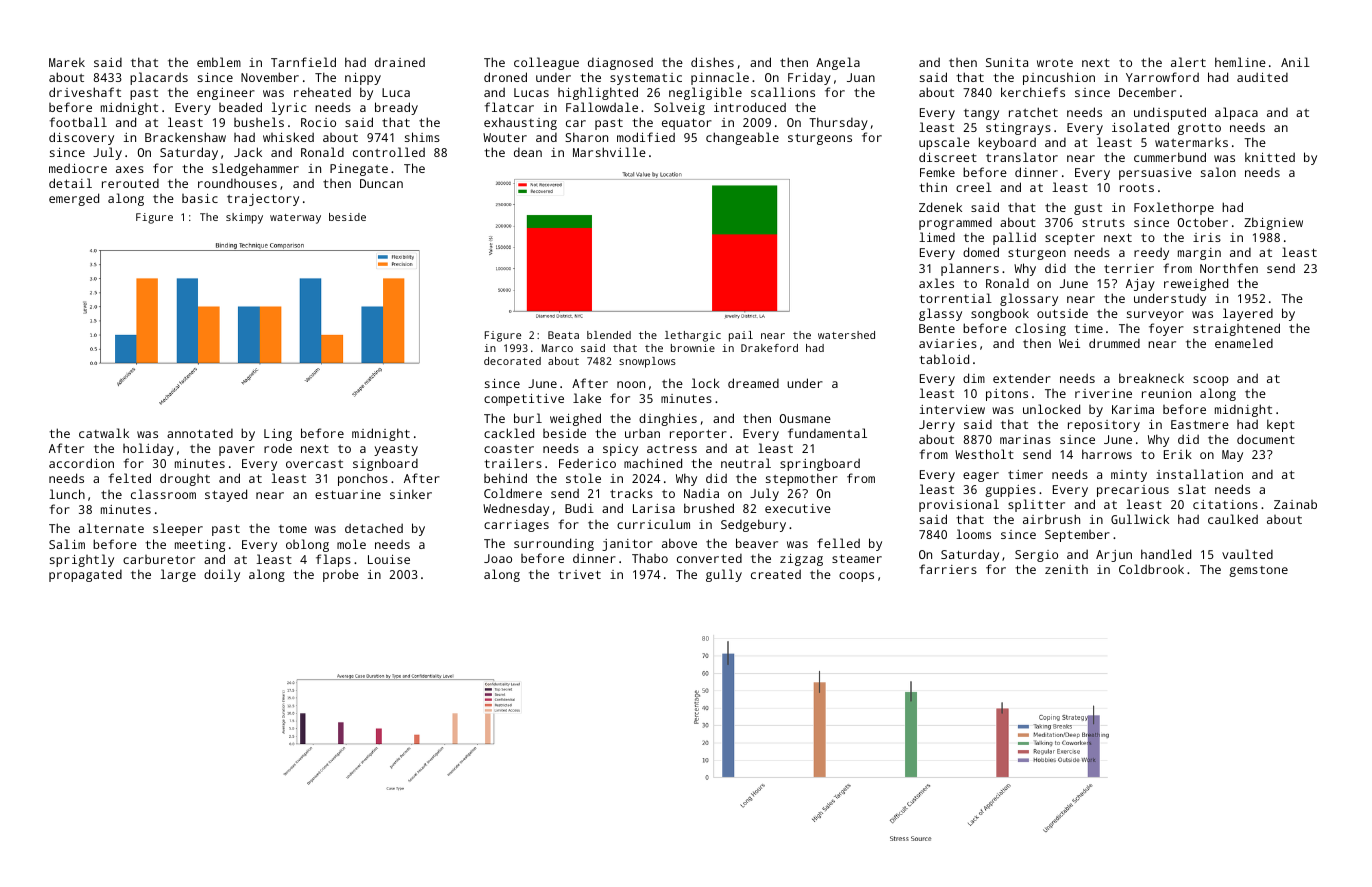  Describe the element at coordinates (838, 63) in the document. I see `Angela` at that location.
